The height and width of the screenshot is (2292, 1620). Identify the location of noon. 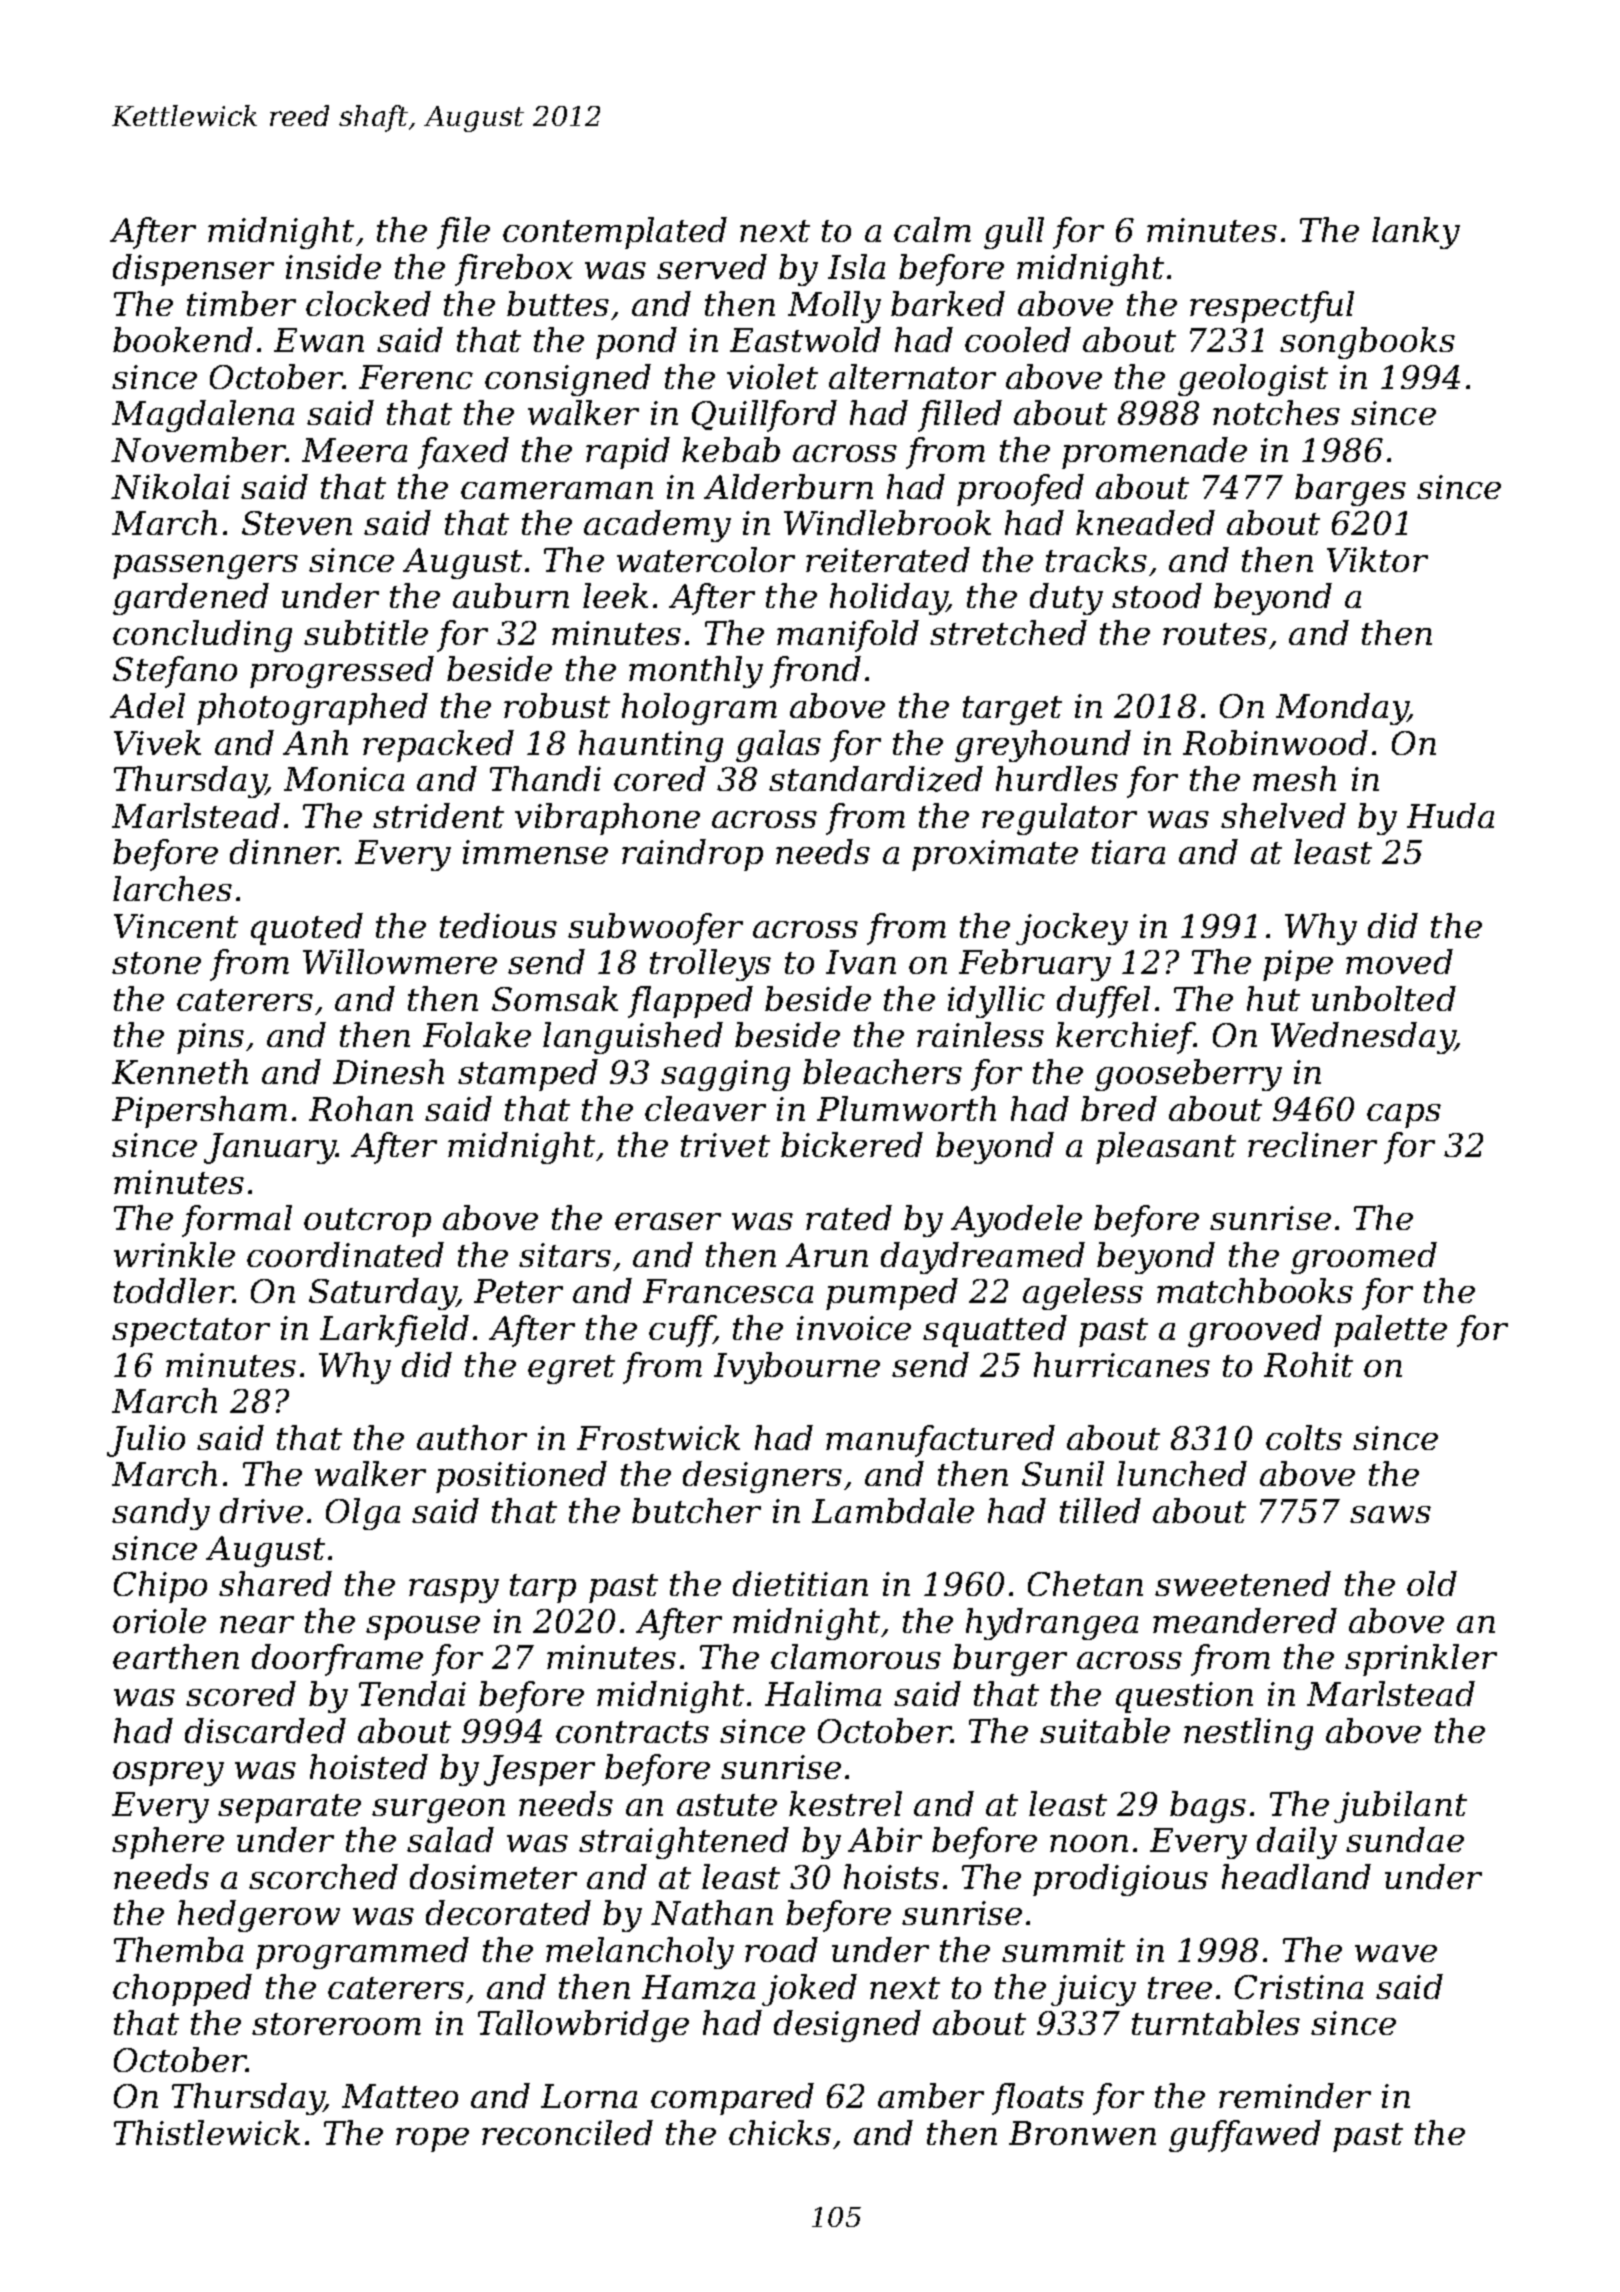
(1089, 1843).
